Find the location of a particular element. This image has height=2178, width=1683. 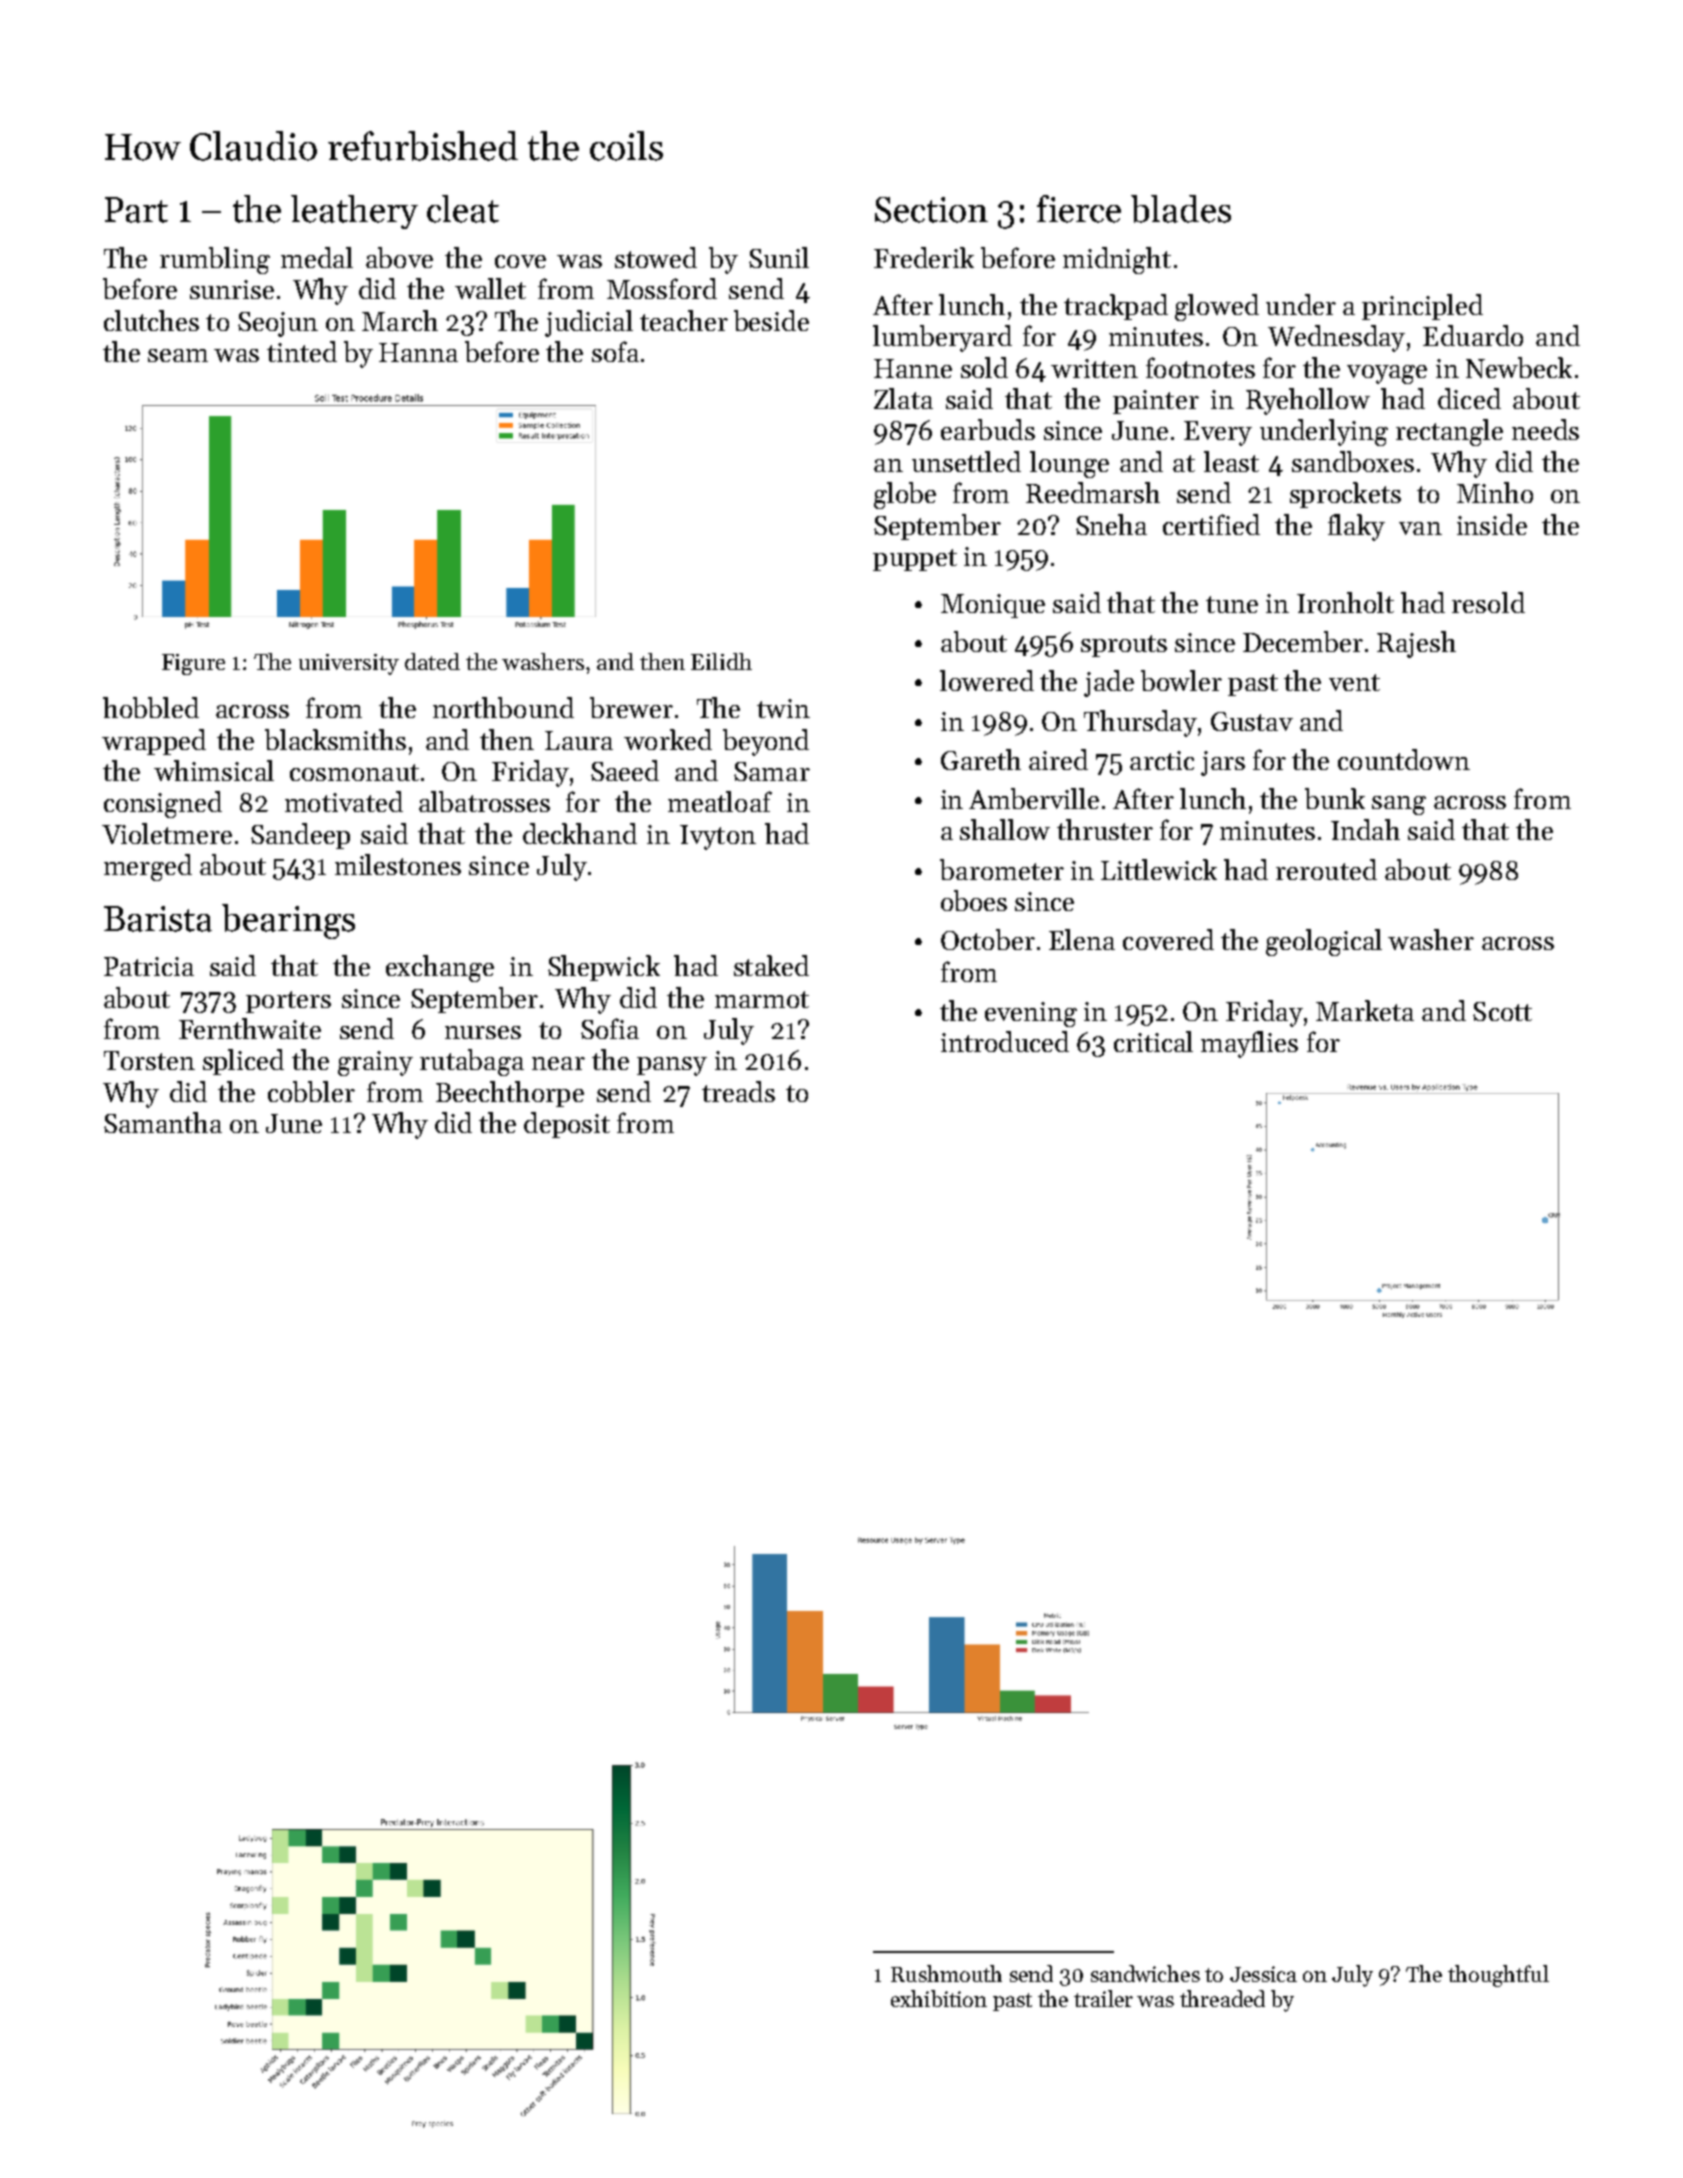

Rushmouth is located at coordinates (946, 1973).
